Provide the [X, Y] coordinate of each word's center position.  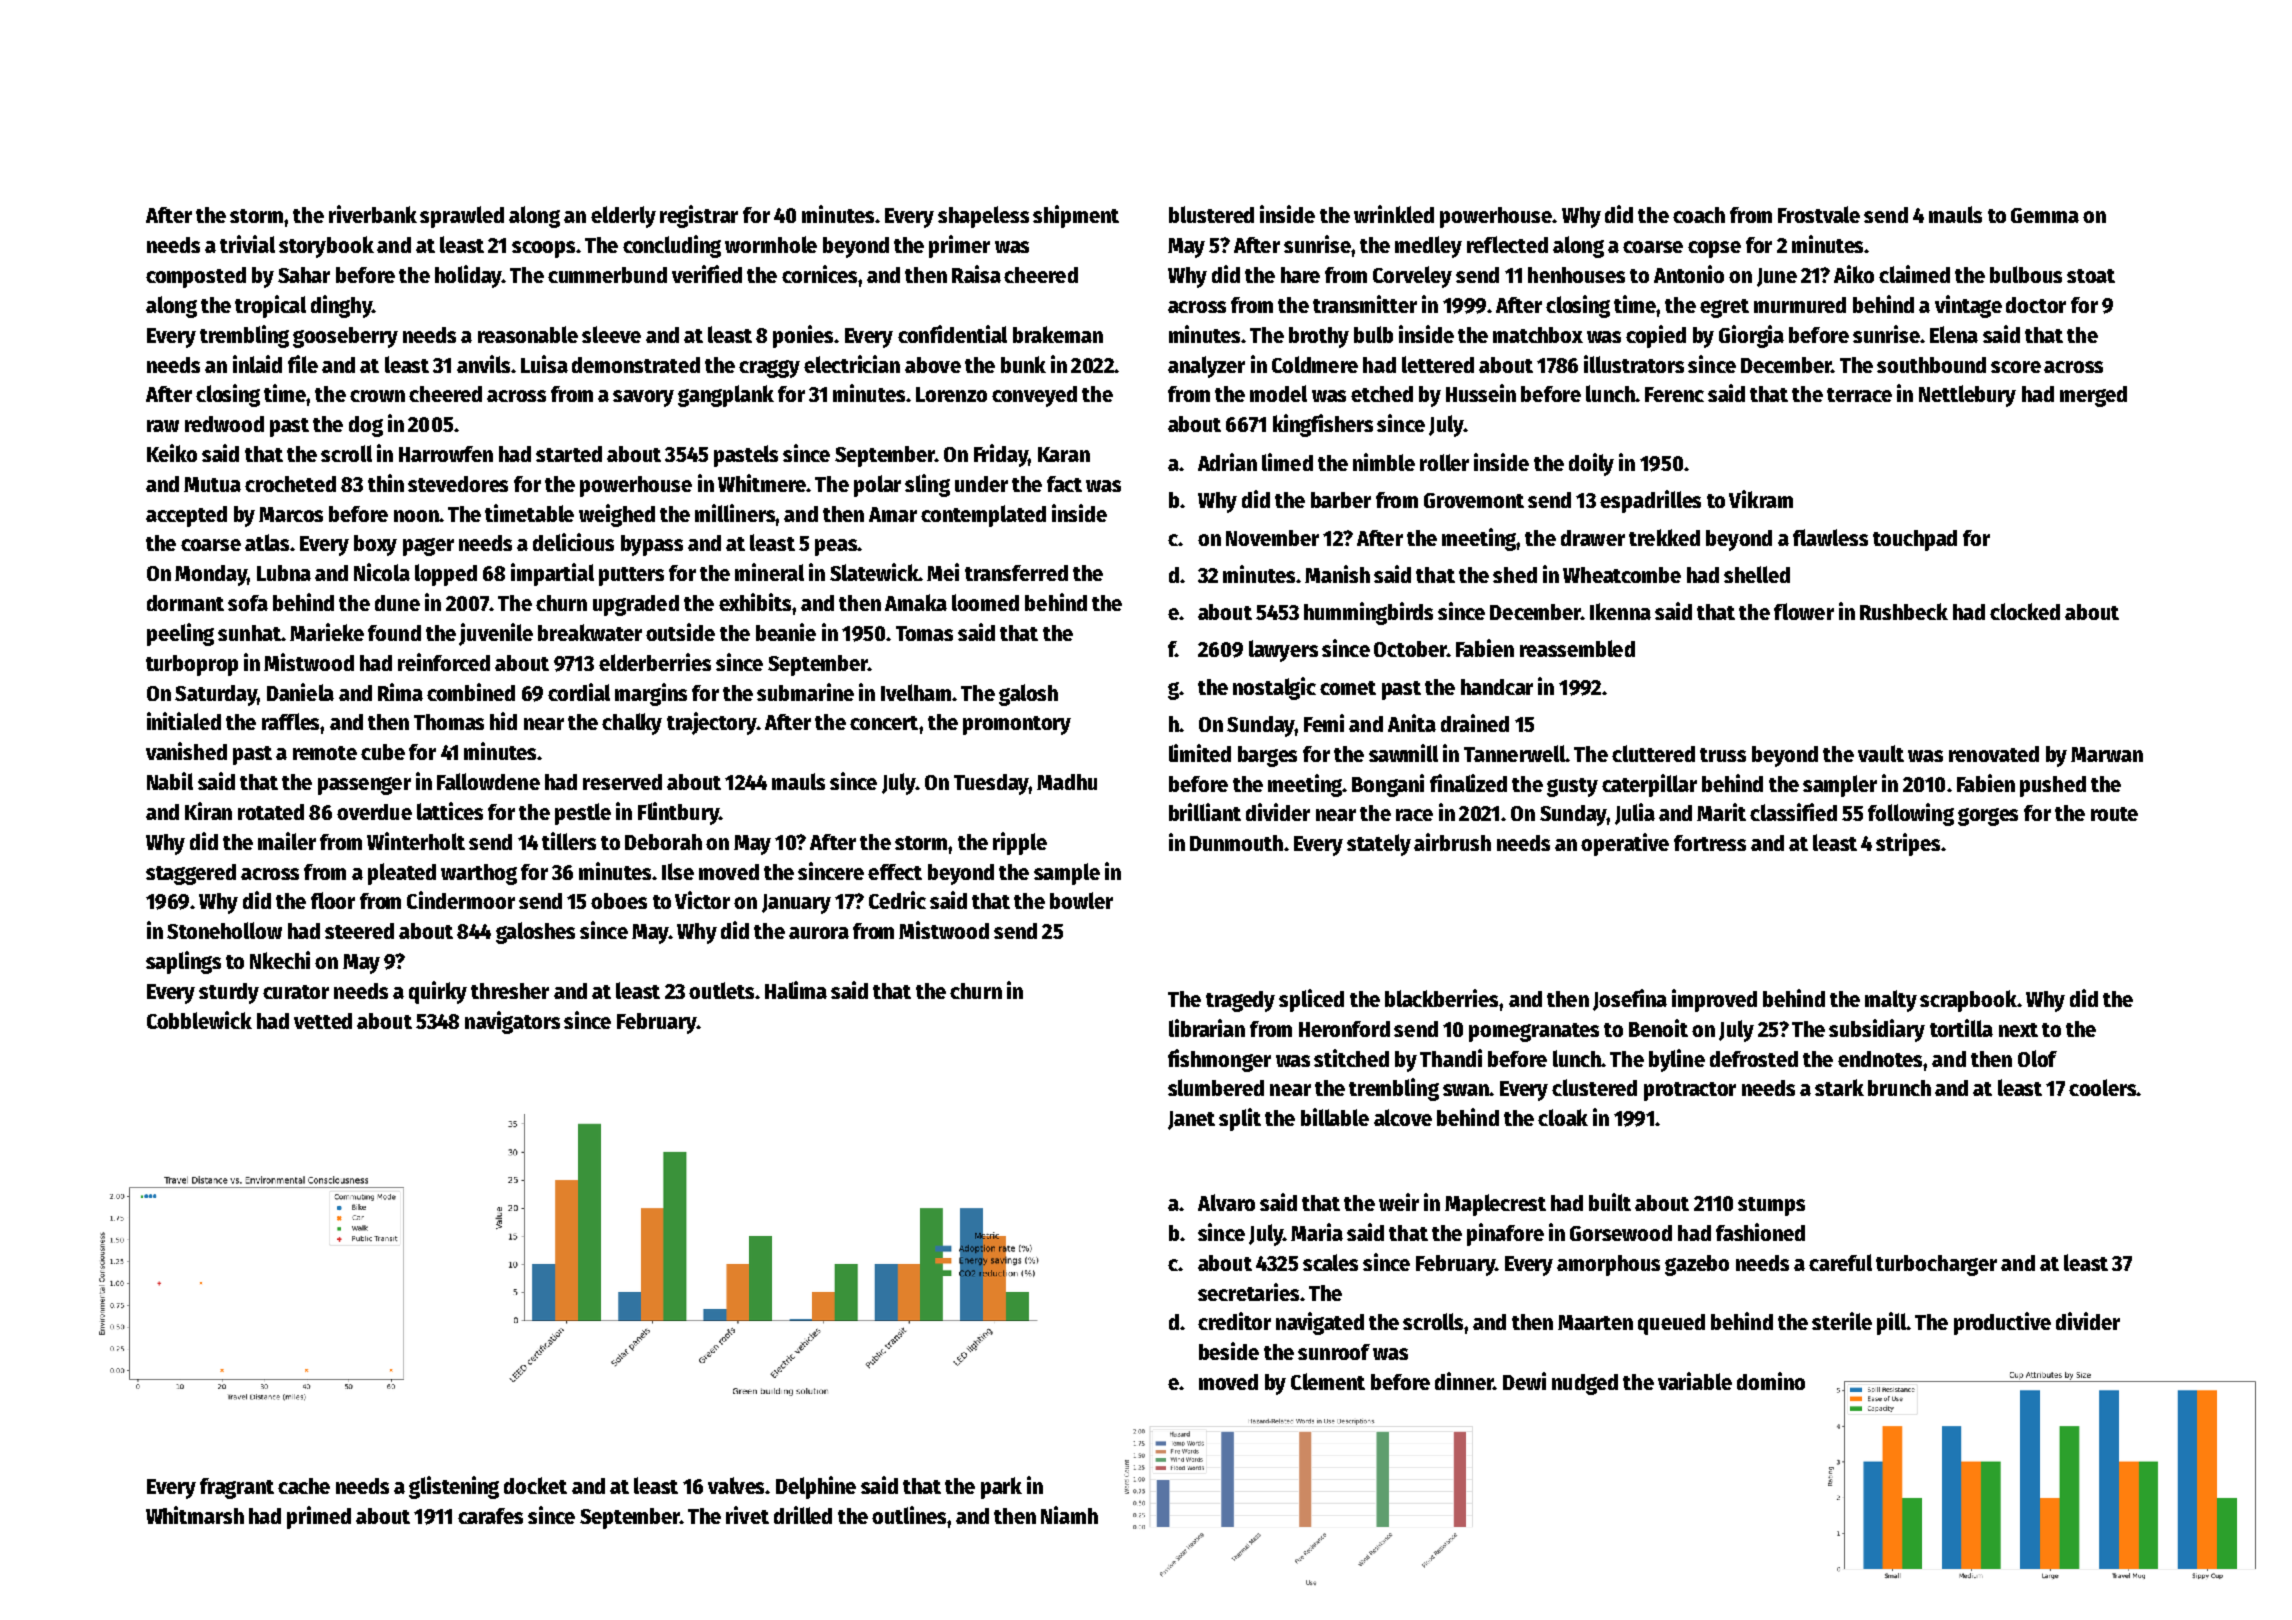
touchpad [1915, 540]
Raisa [976, 274]
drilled [803, 1515]
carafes [490, 1516]
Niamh [1069, 1515]
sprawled [462, 217]
